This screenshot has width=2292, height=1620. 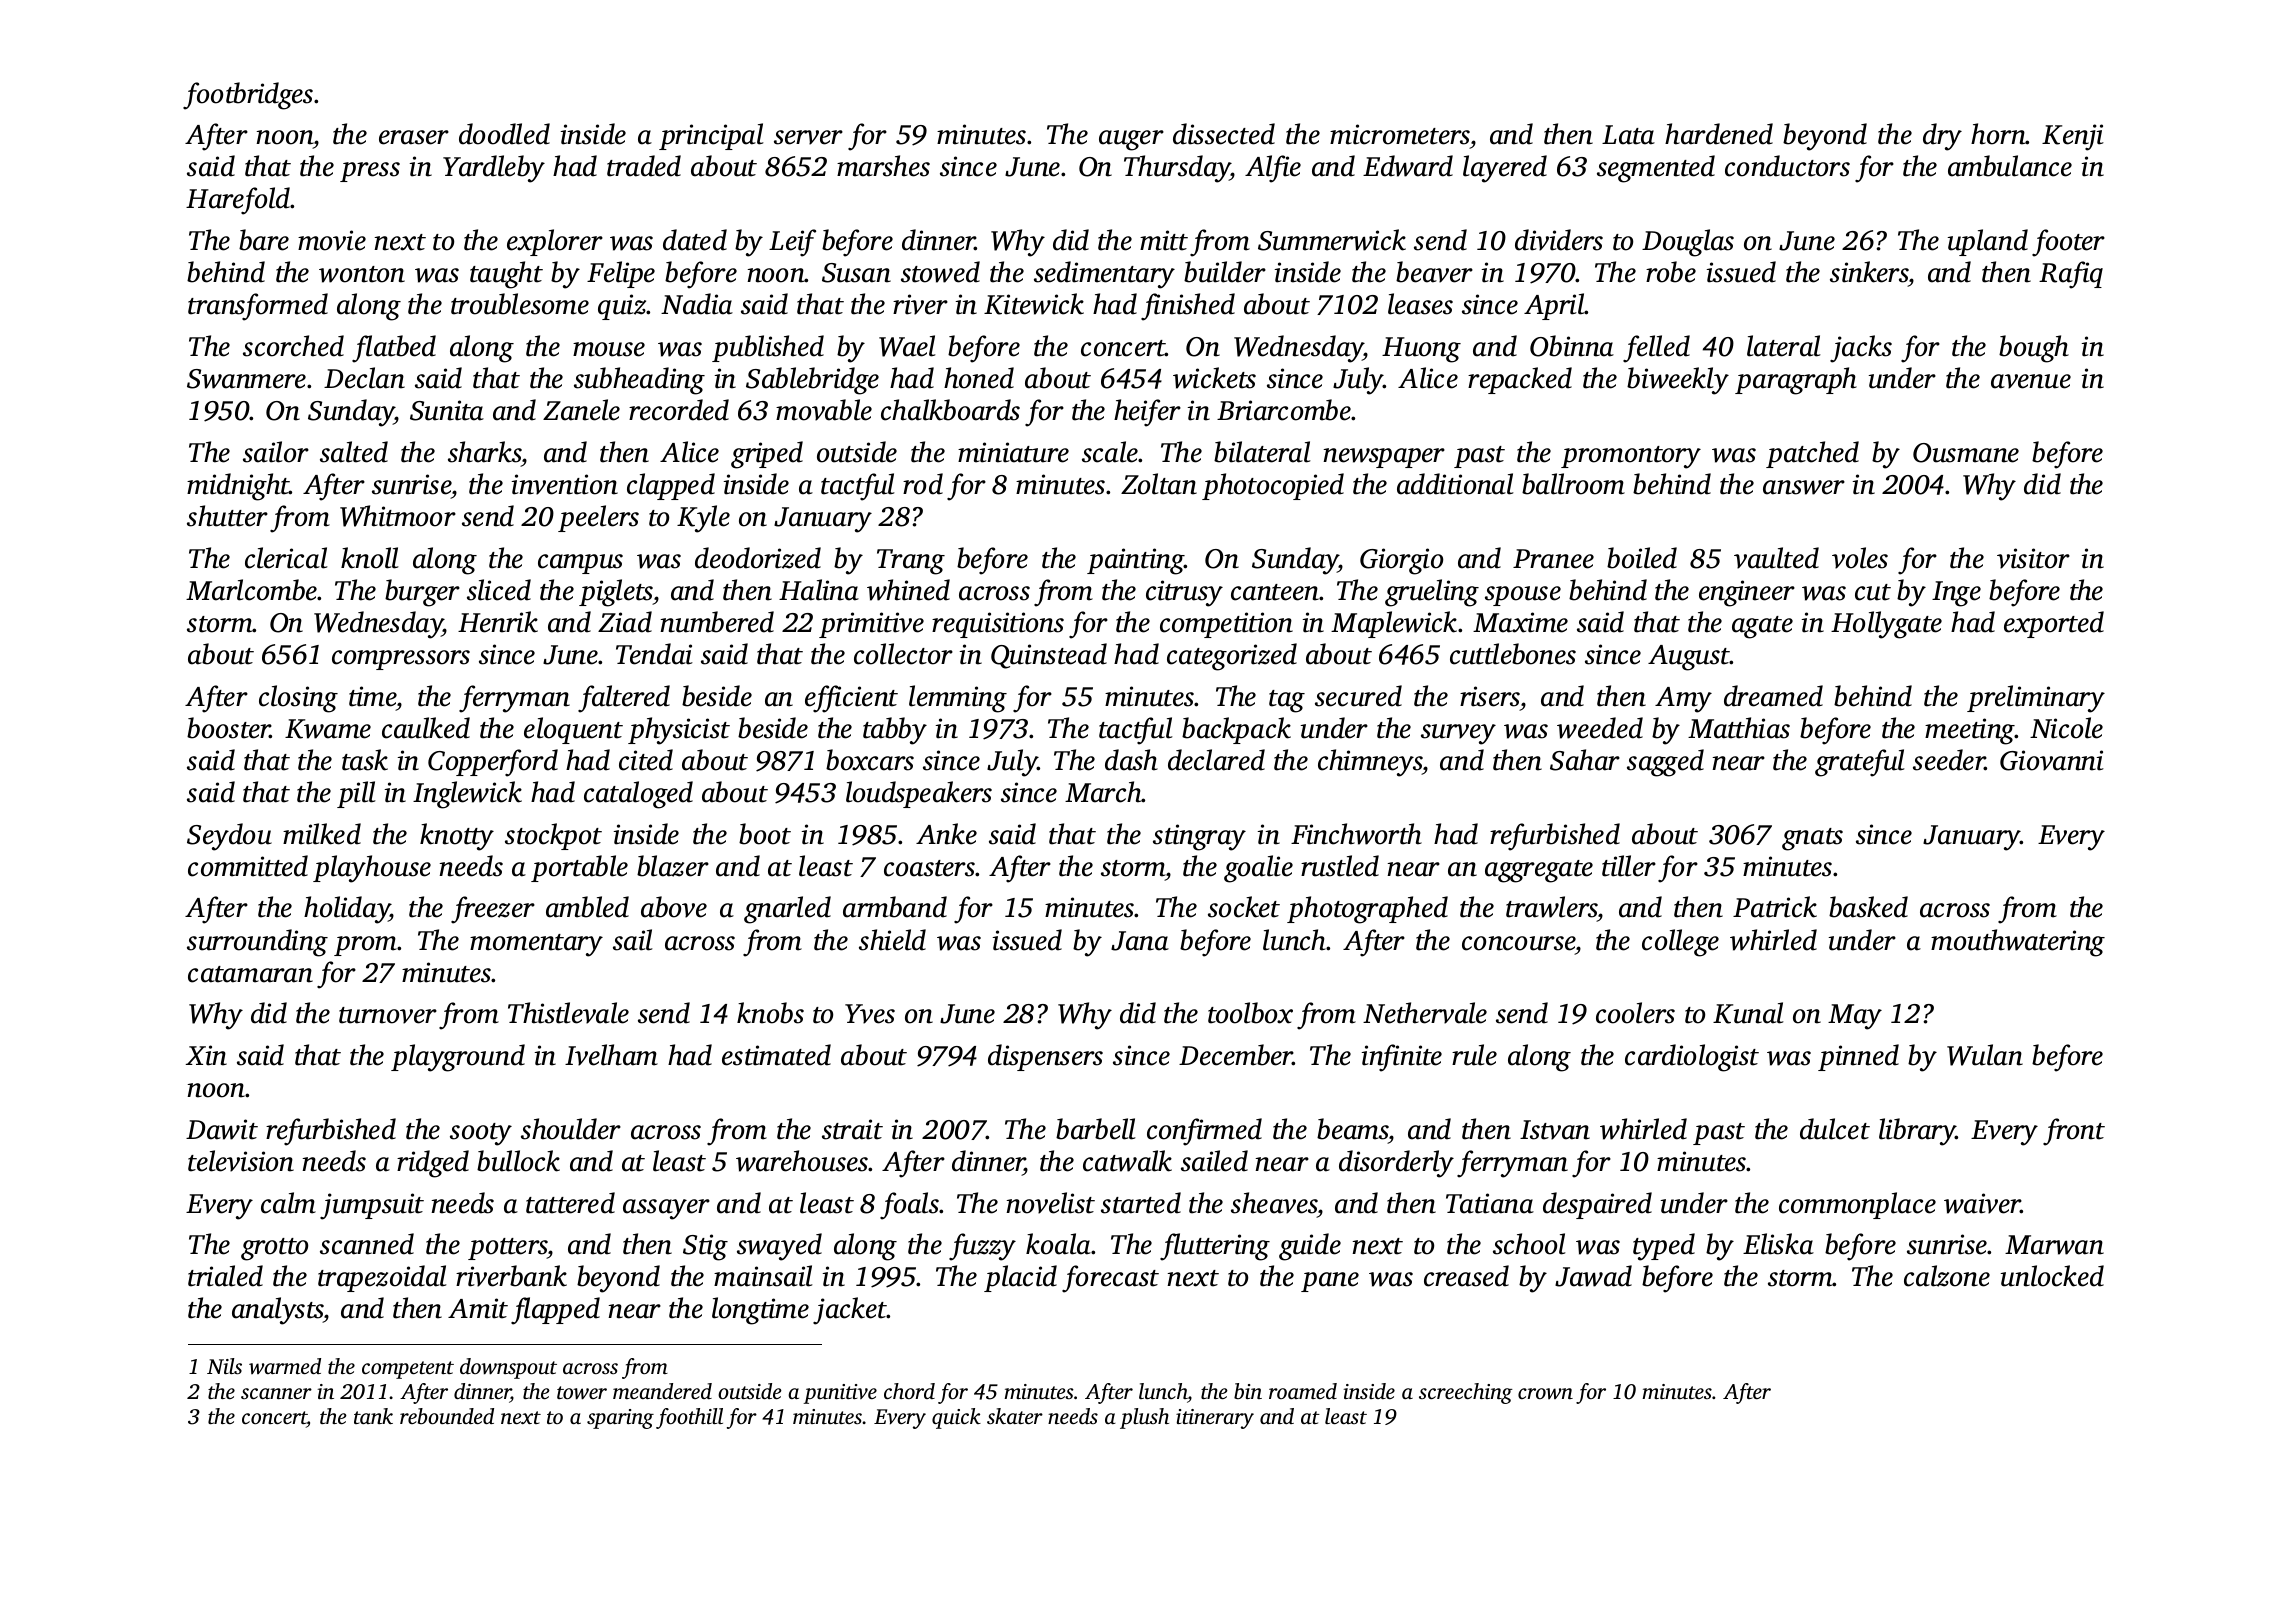 What do you see at coordinates (1597, 1205) in the screenshot?
I see `despaired` at bounding box center [1597, 1205].
